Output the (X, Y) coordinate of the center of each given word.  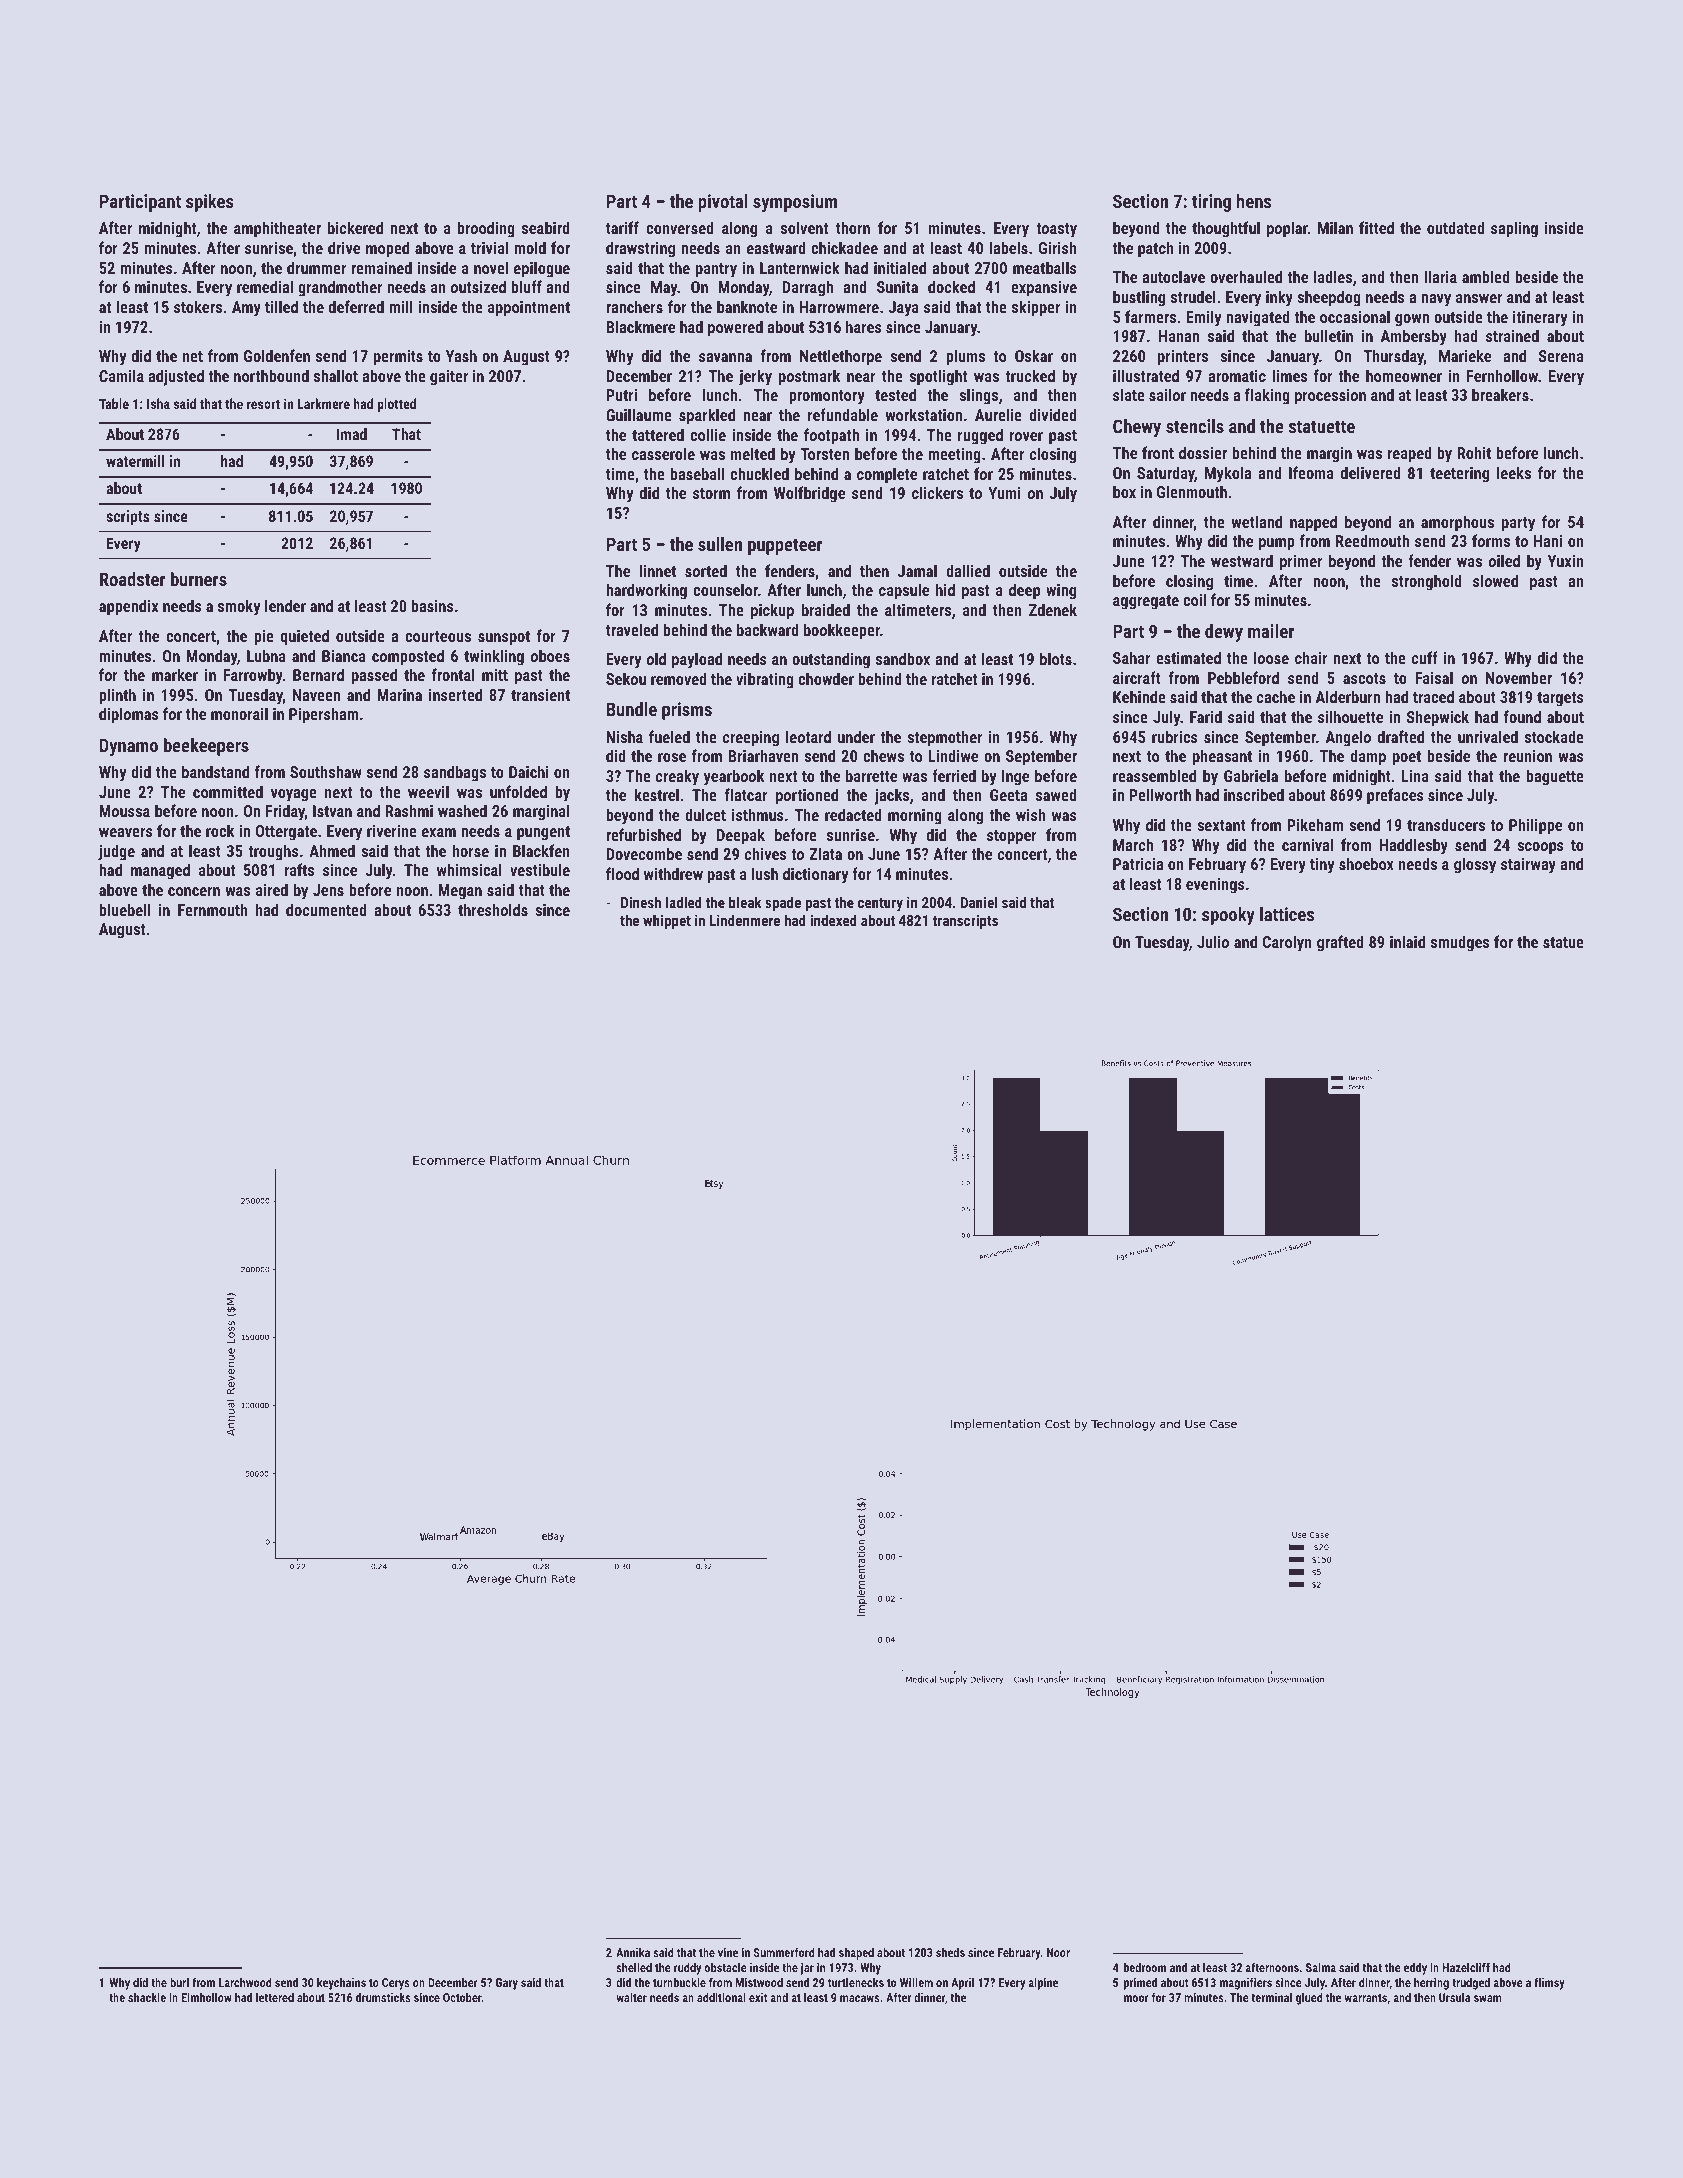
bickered (355, 227)
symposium (795, 203)
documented (326, 909)
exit (758, 1997)
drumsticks (383, 1997)
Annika (633, 1952)
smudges (1460, 943)
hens (1254, 201)
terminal (1271, 1997)
